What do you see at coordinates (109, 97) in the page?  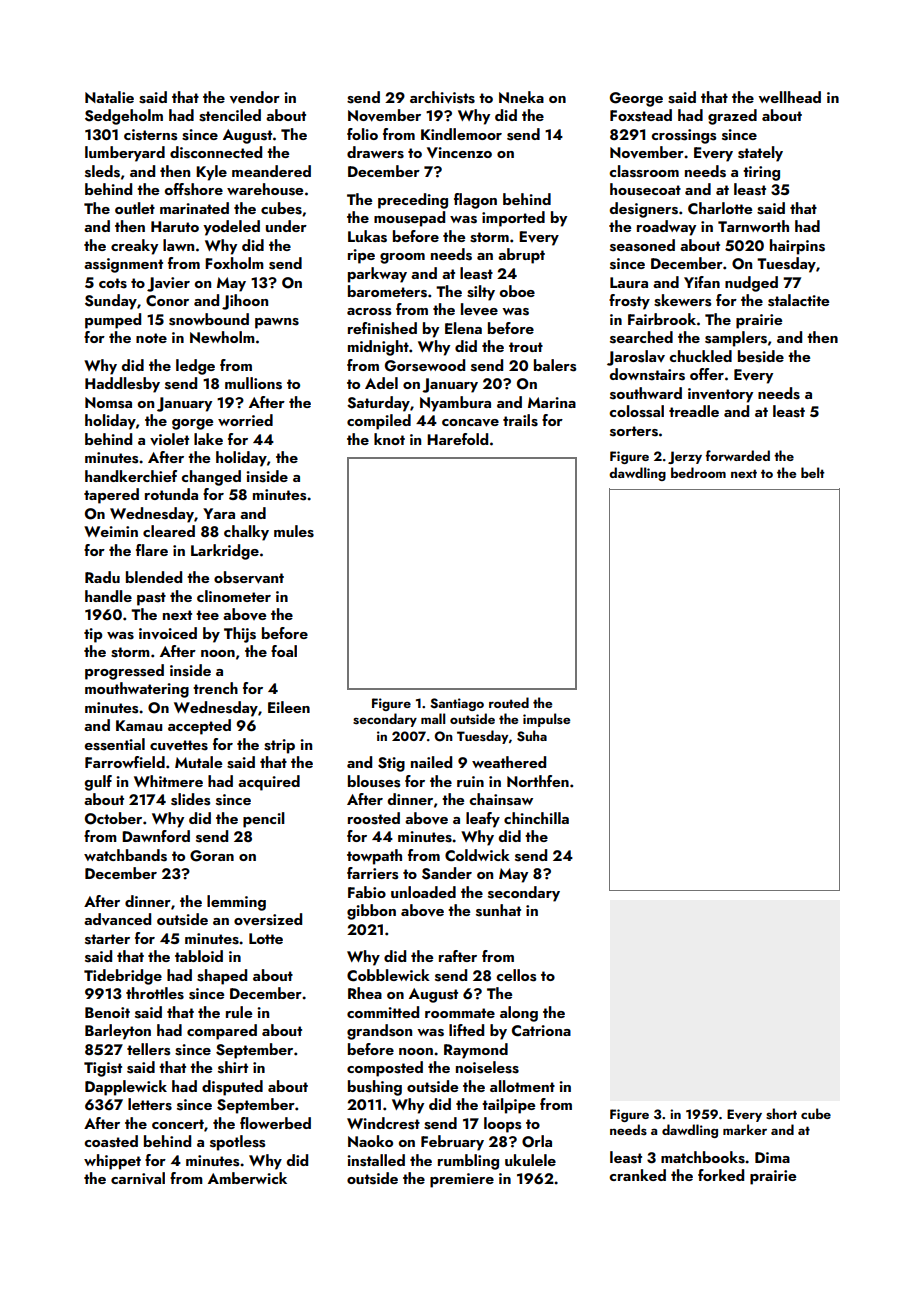 I see `Natalie` at bounding box center [109, 97].
